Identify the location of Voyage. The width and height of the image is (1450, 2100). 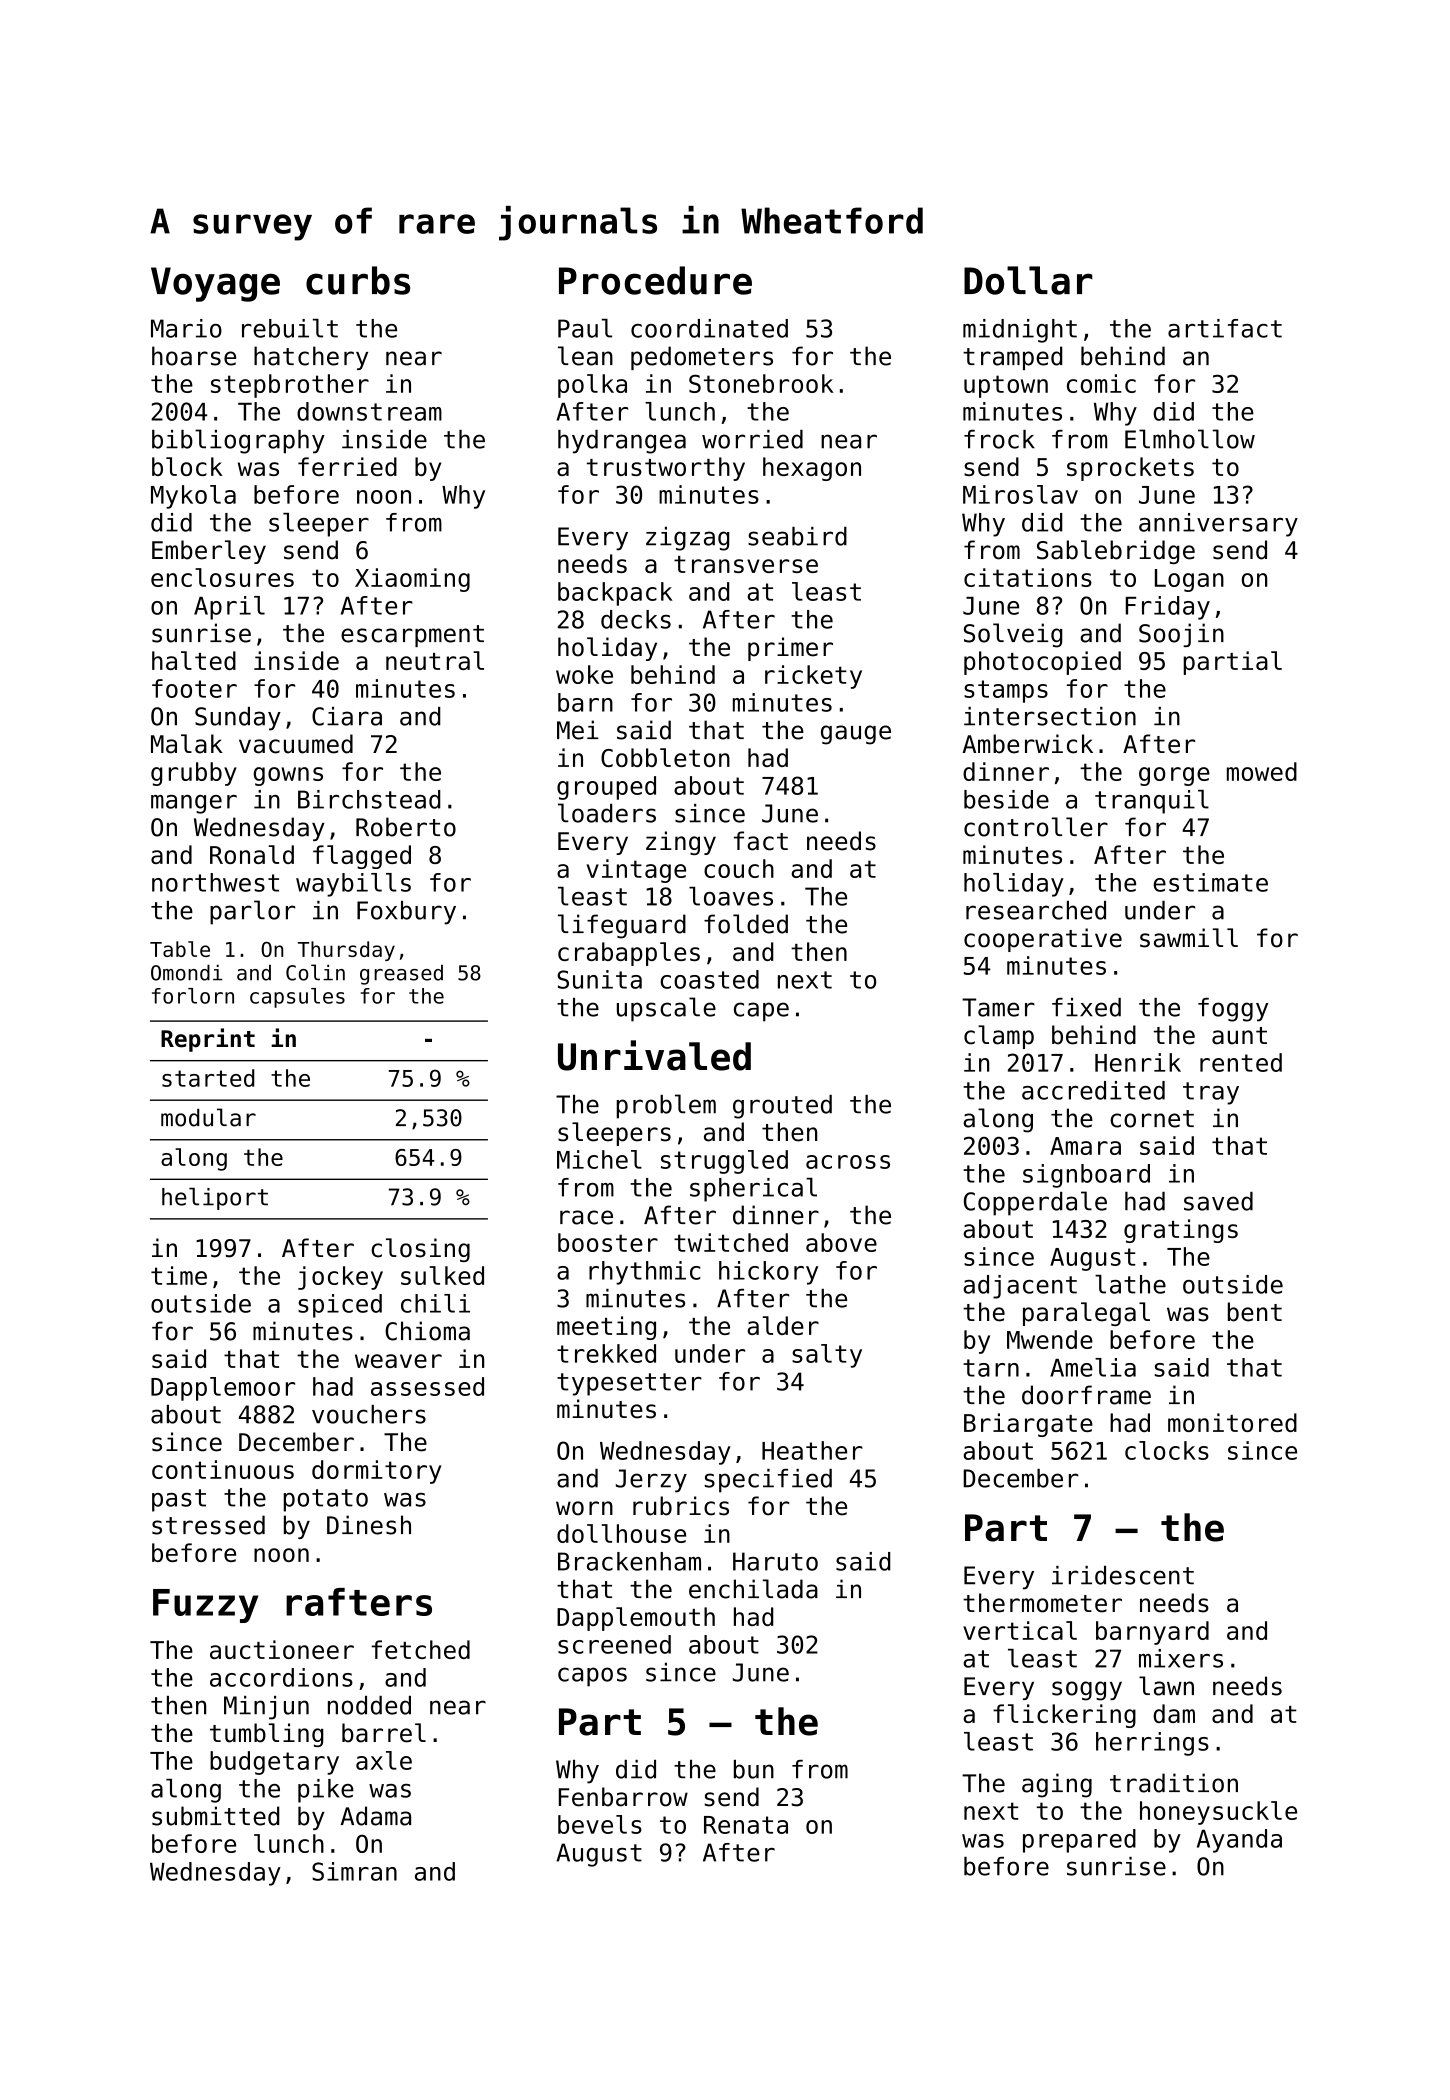
(215, 284).
